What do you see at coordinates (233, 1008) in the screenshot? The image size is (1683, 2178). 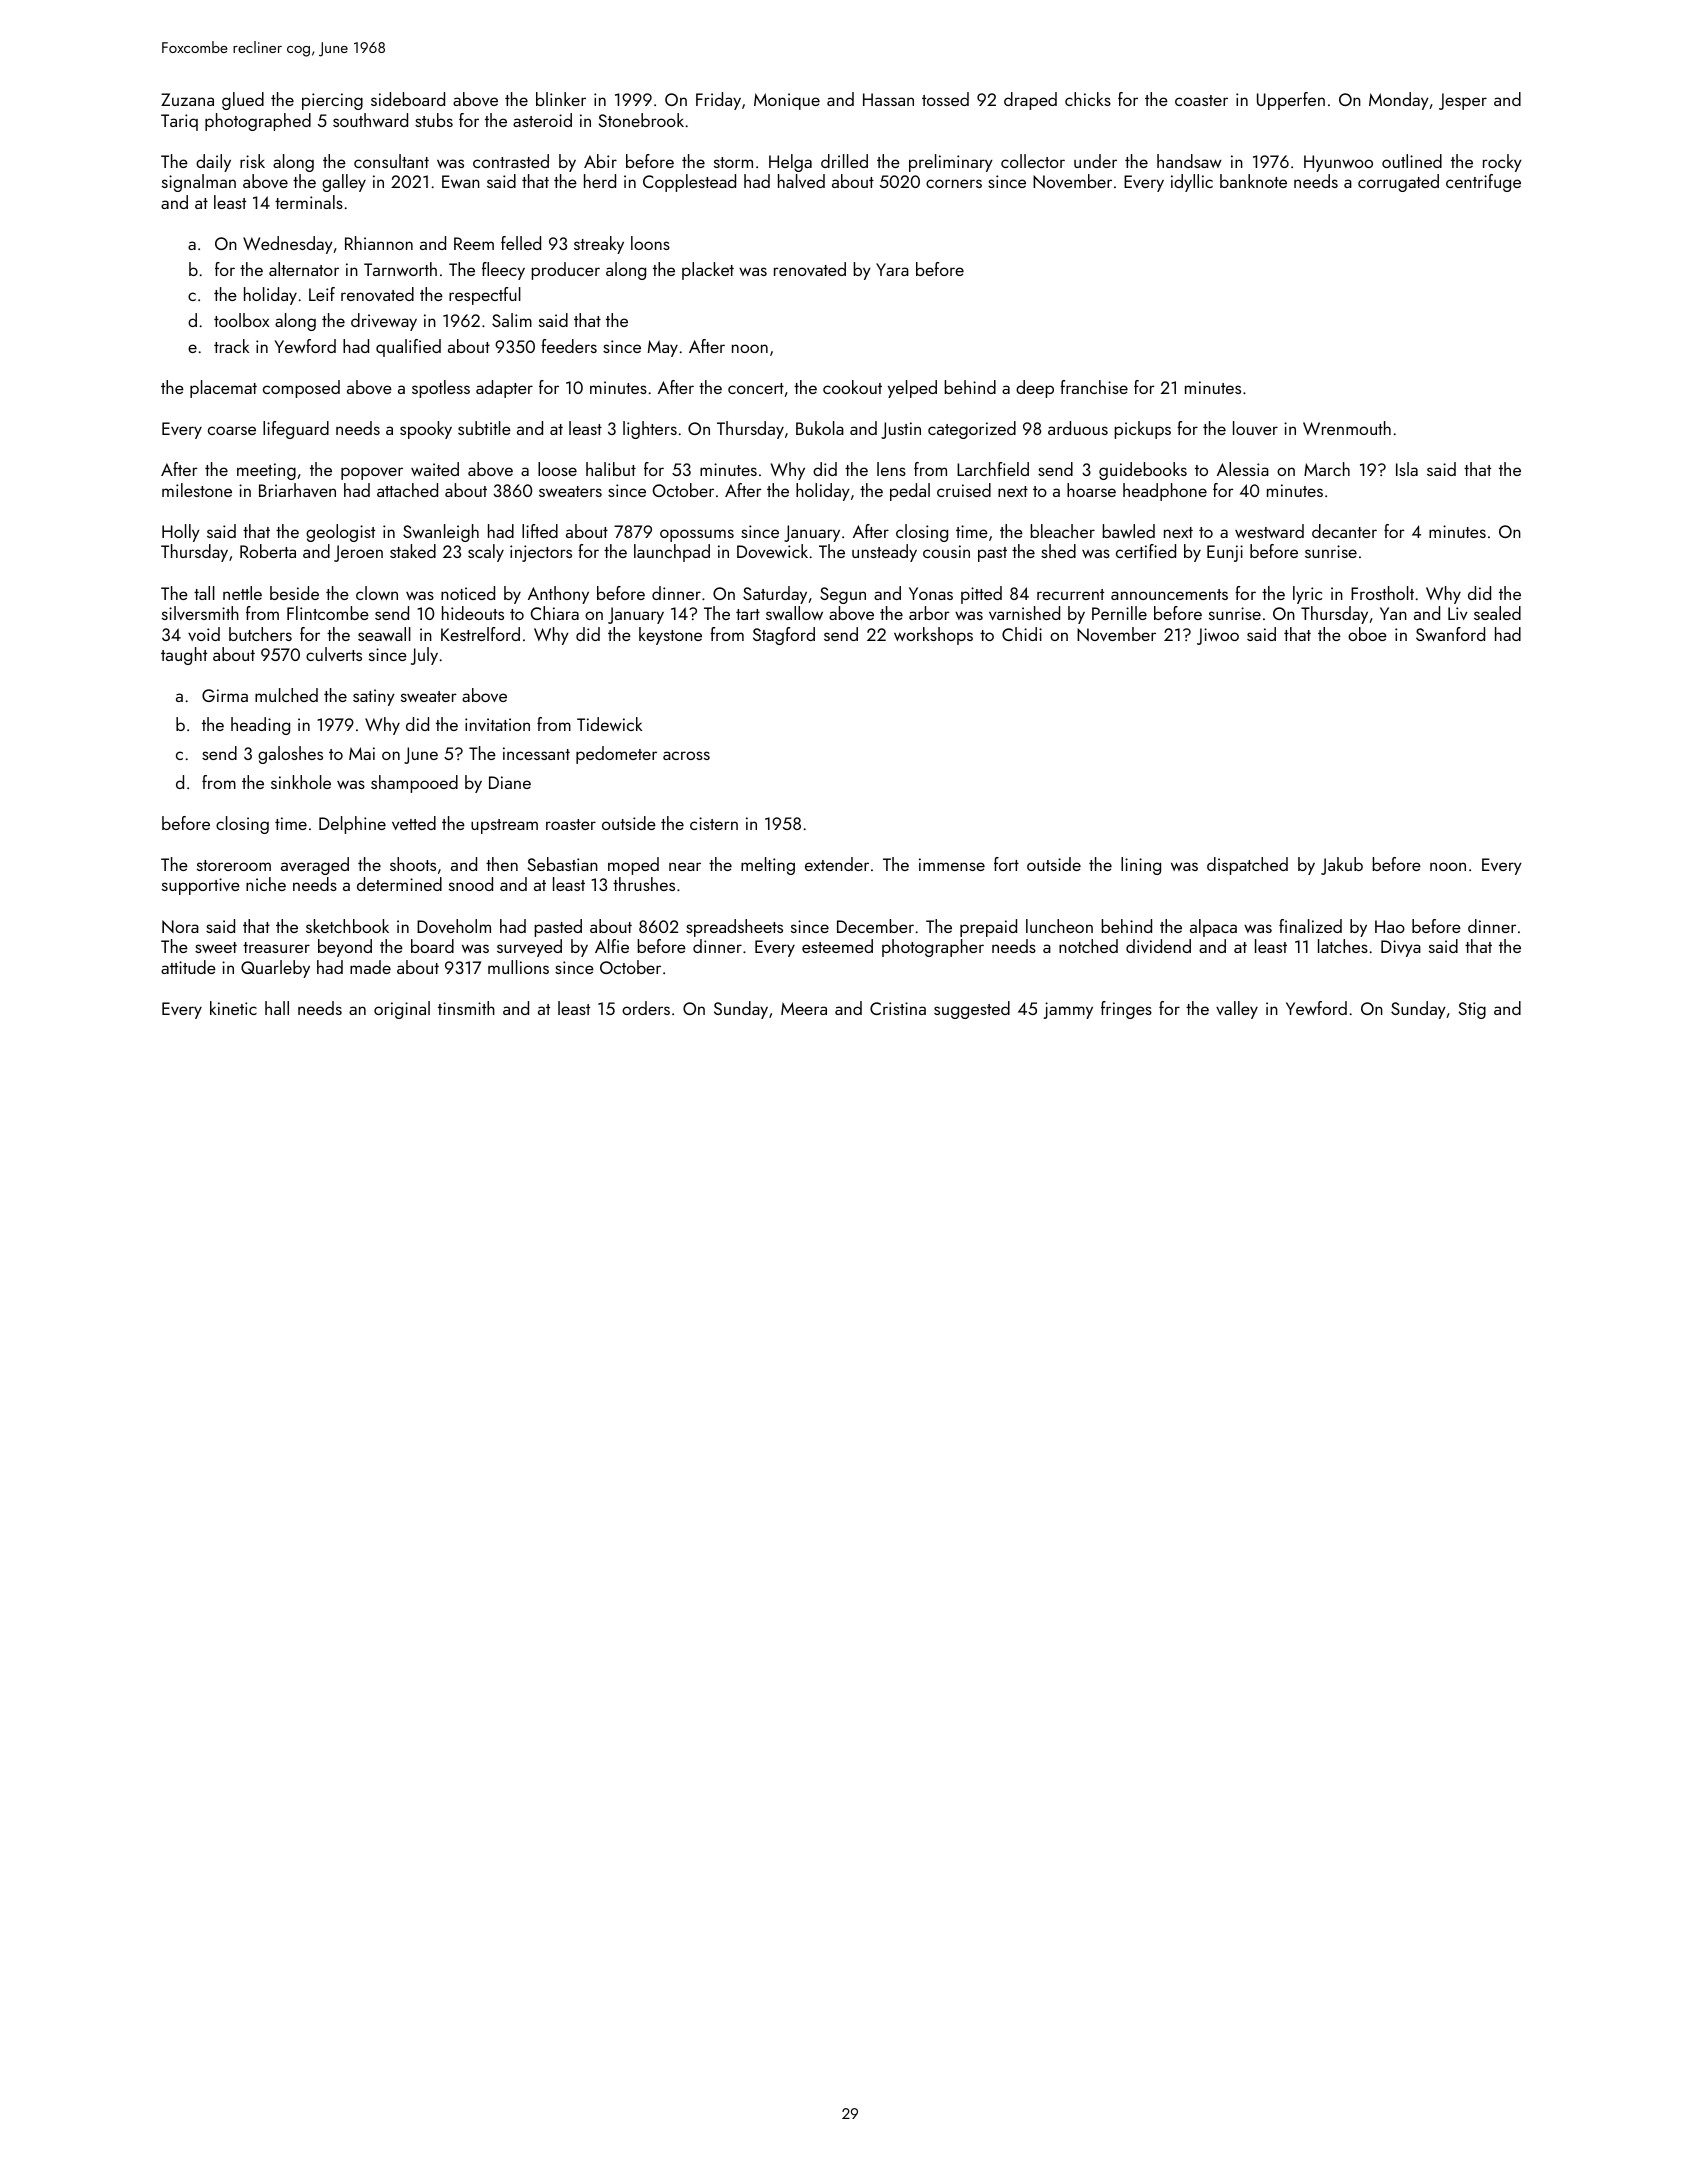 I see `kinetic` at bounding box center [233, 1008].
